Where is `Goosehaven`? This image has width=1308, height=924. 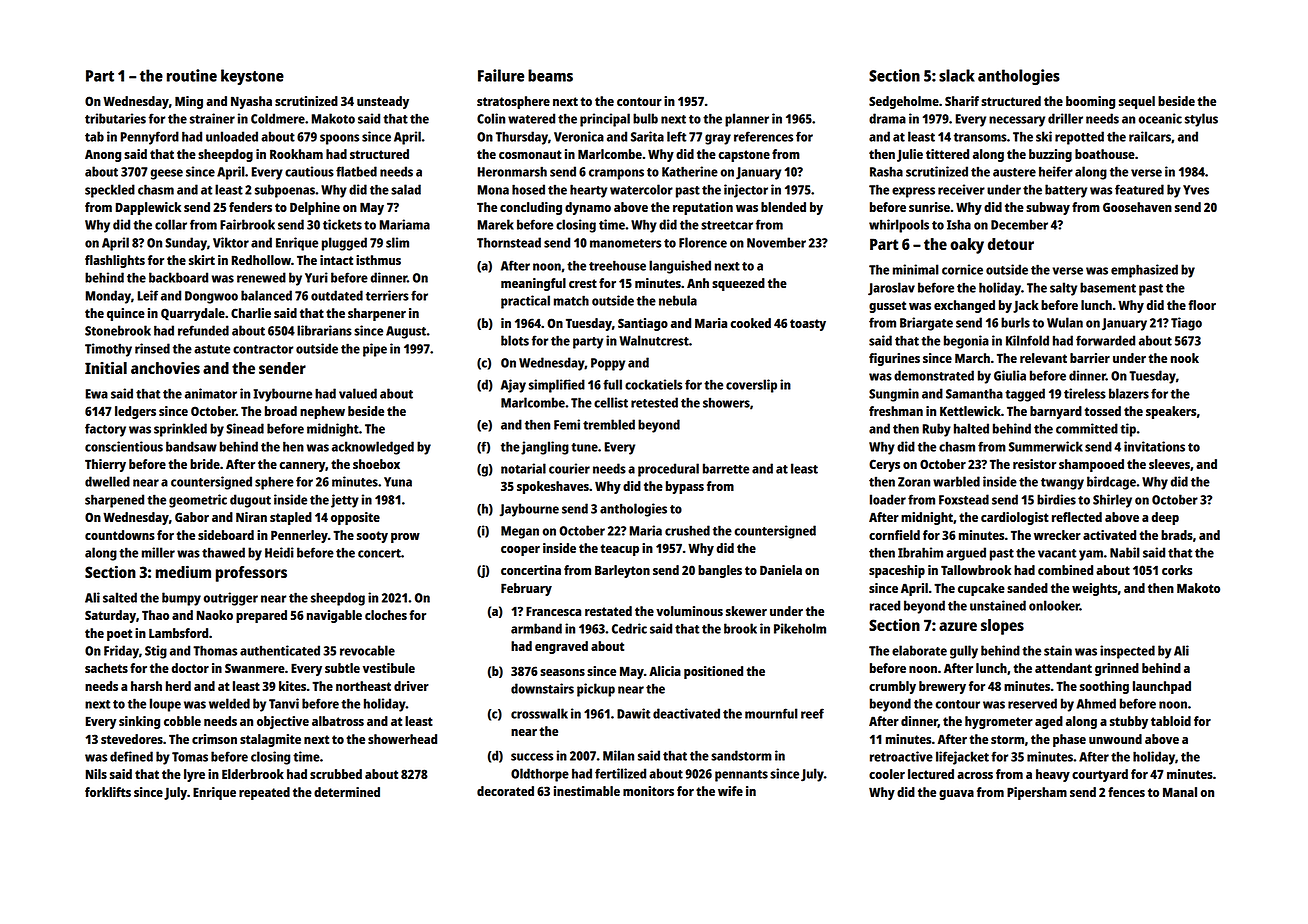 Goosehaven is located at coordinates (1137, 207).
